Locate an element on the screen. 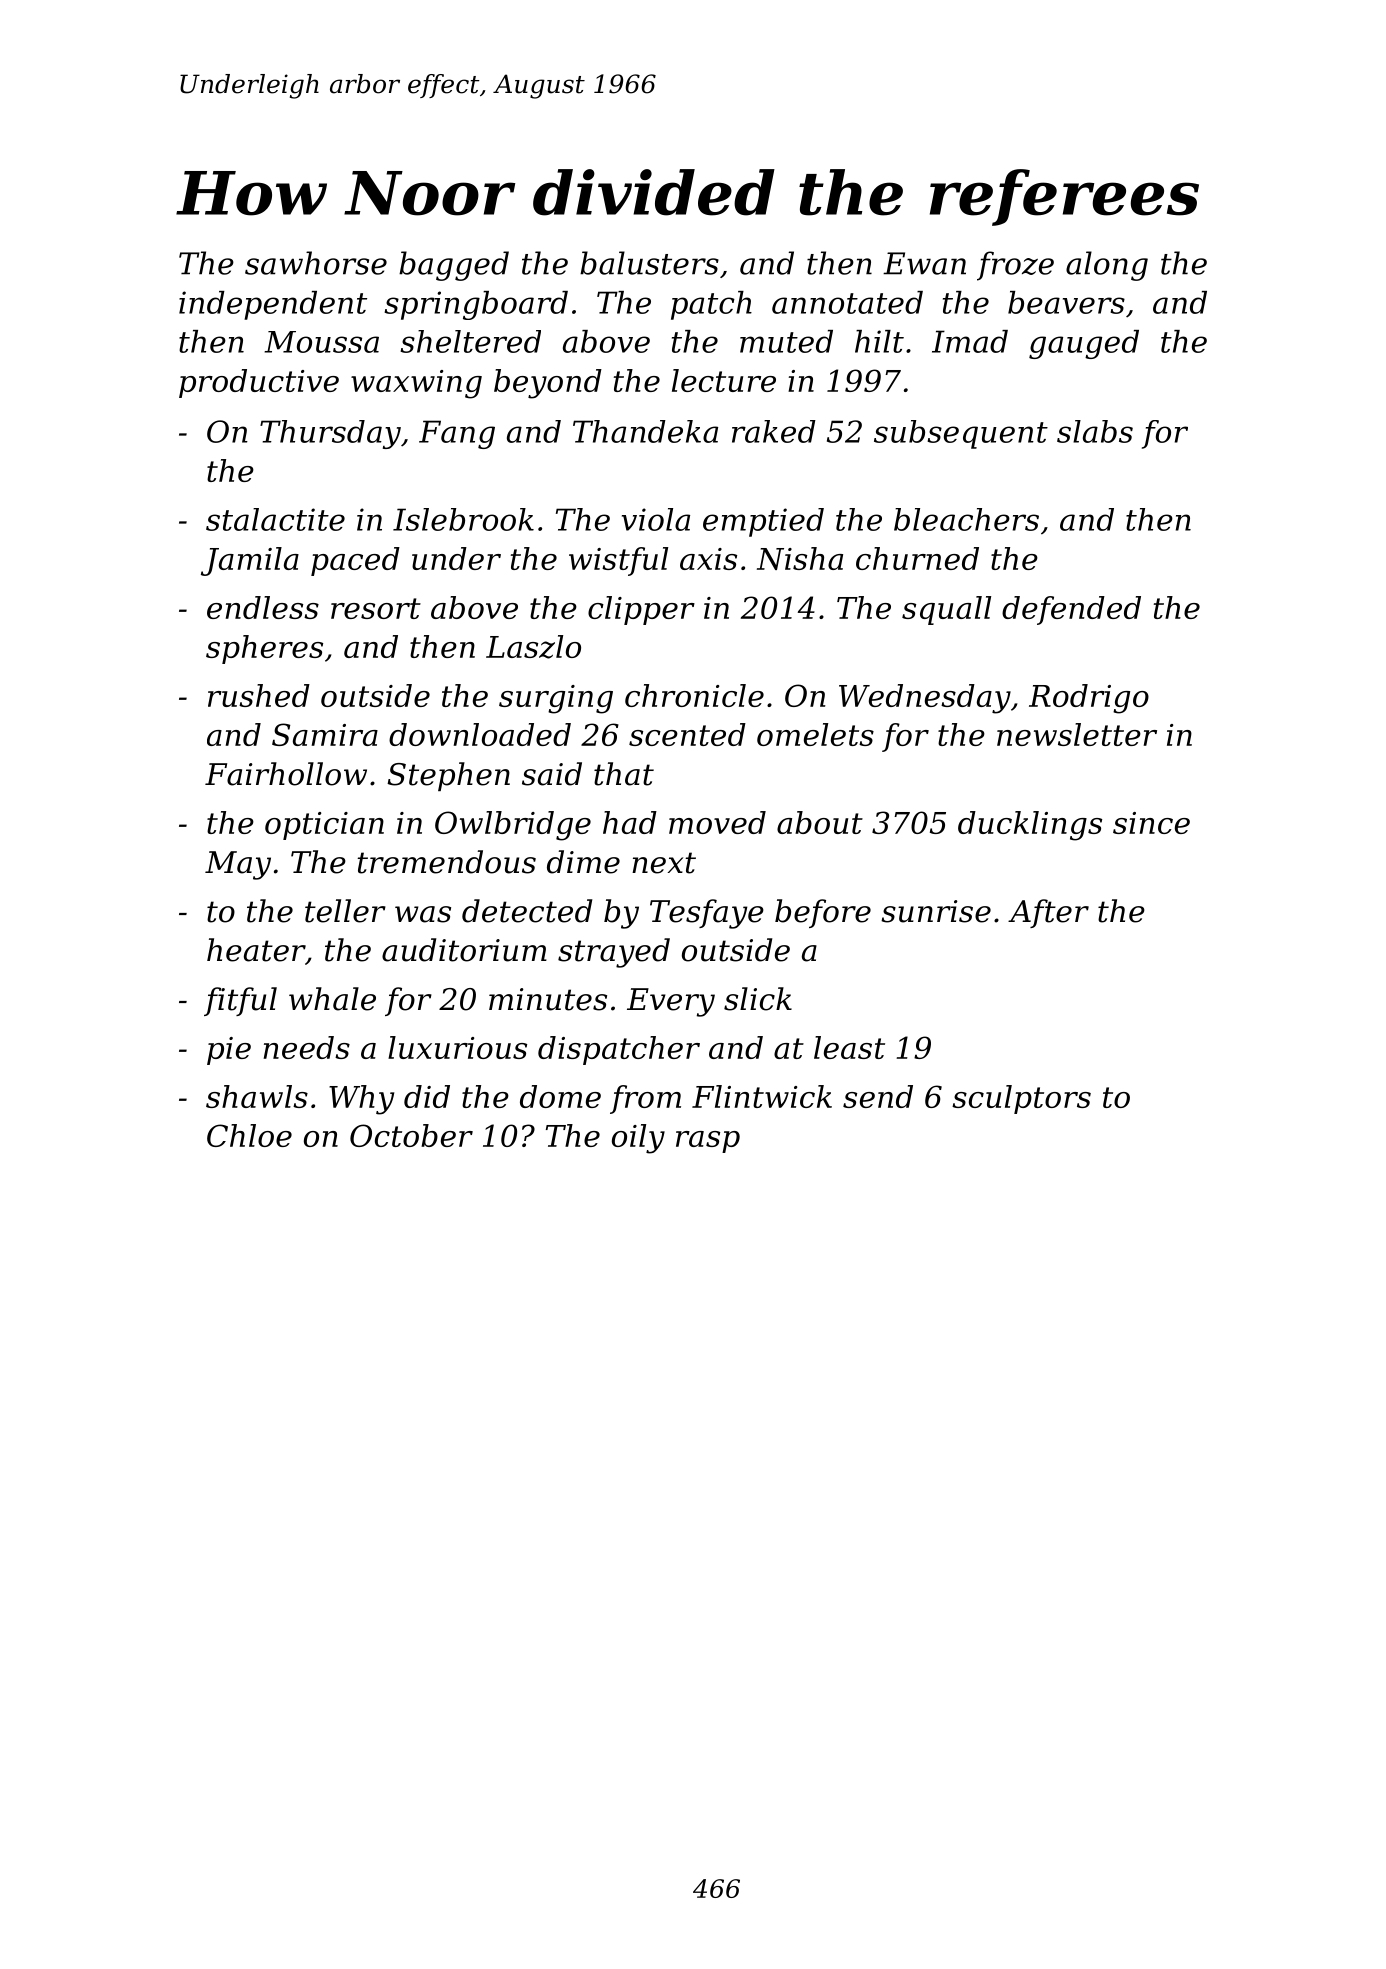 The height and width of the screenshot is (1969, 1386). along is located at coordinates (1107, 266).
